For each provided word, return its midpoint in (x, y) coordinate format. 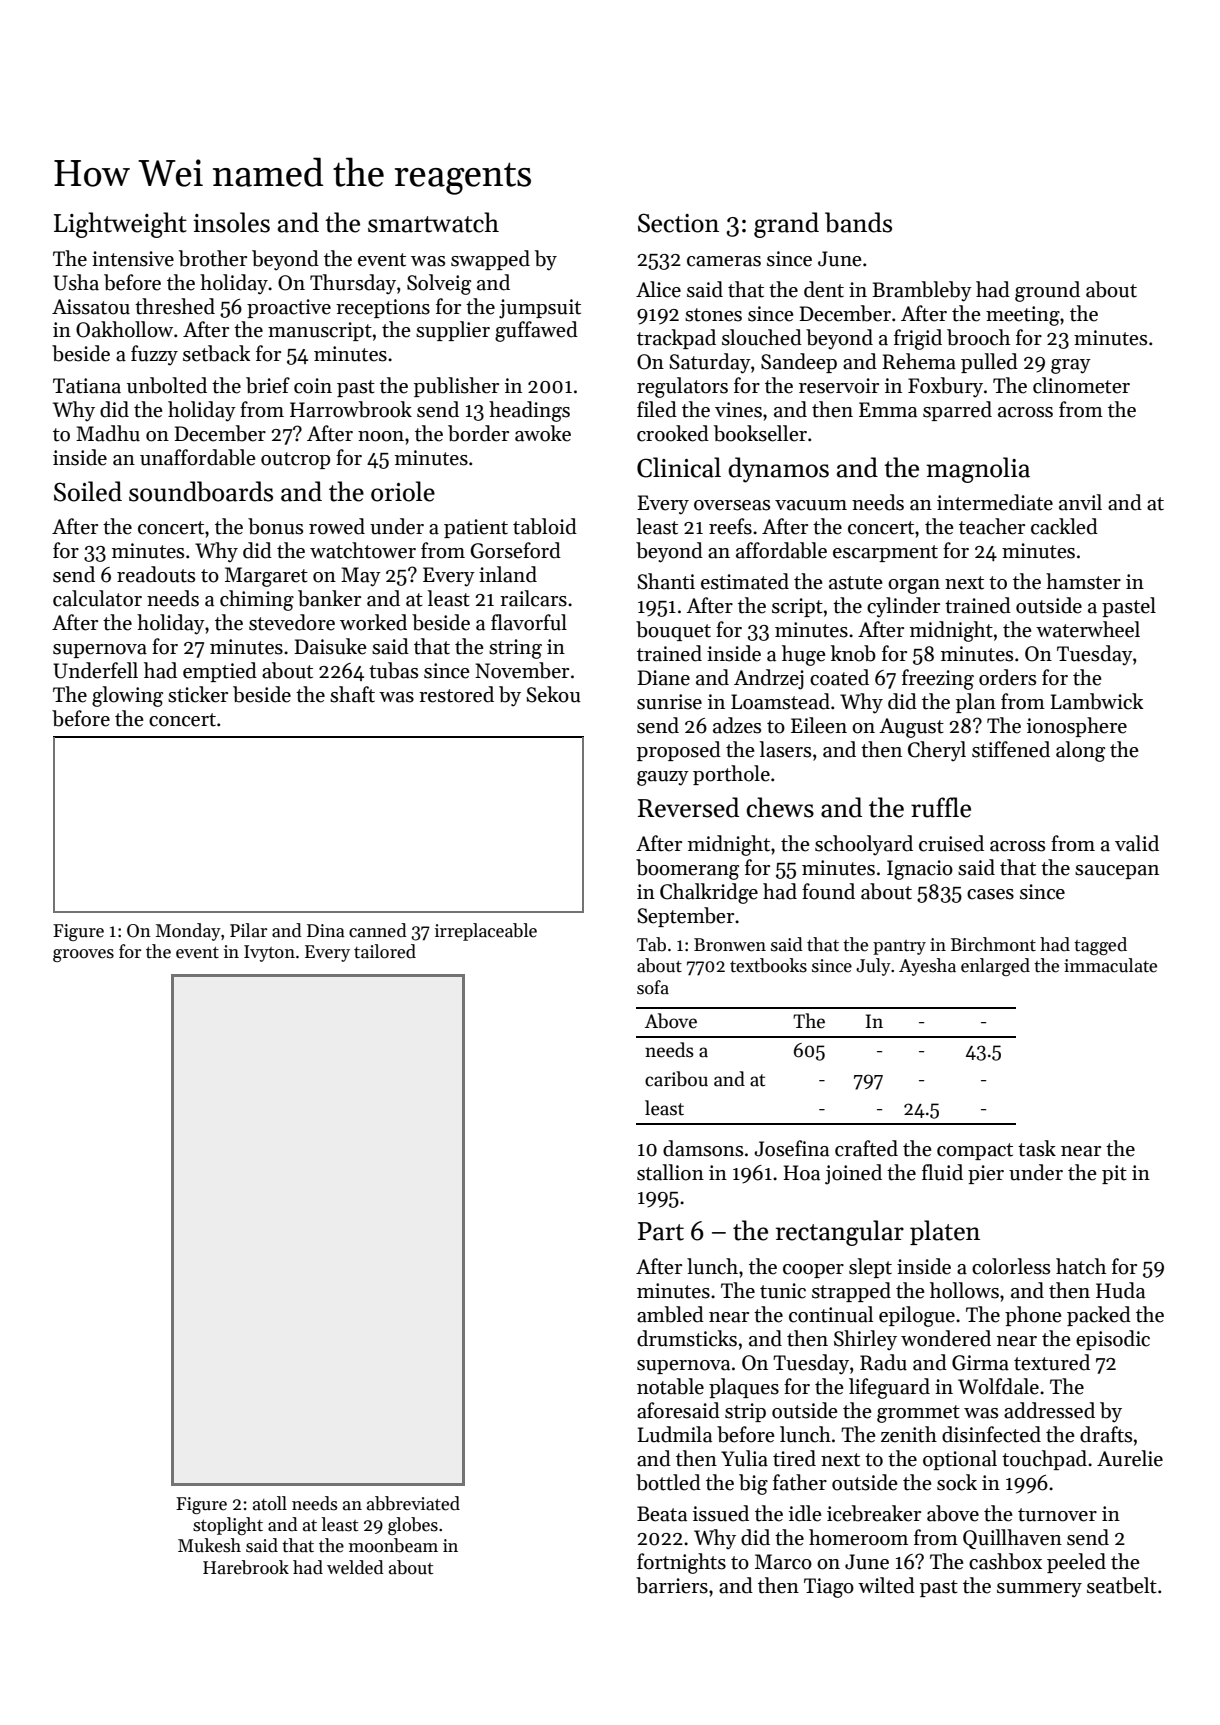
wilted (886, 1585)
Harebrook (246, 1567)
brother (213, 258)
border (478, 433)
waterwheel (1088, 629)
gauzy (663, 778)
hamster (1083, 581)
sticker (198, 694)
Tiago (829, 1588)
